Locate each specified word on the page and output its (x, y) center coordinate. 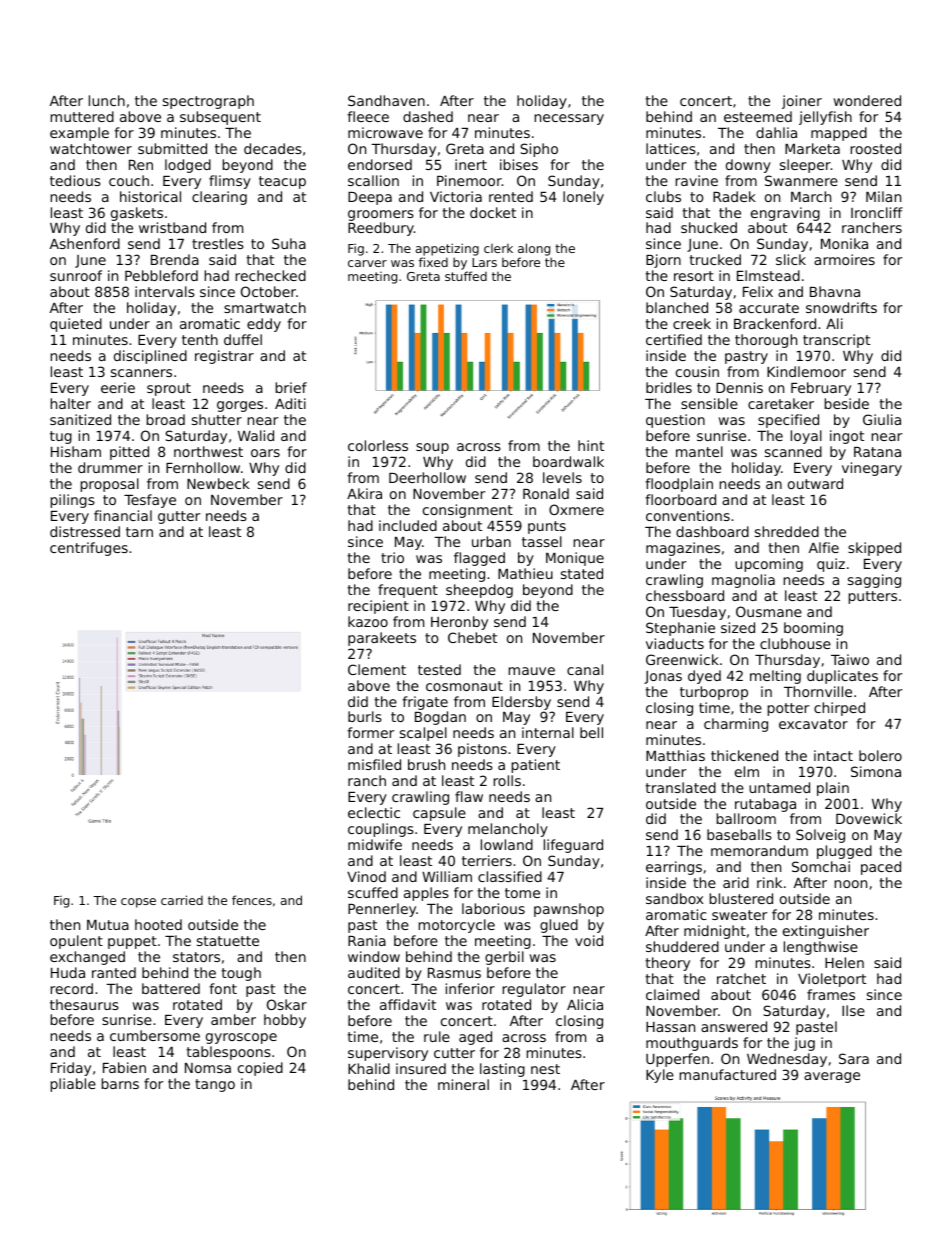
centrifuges (89, 549)
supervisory (388, 1054)
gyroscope (241, 1038)
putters (873, 597)
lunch (107, 100)
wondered (867, 100)
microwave (385, 132)
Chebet (472, 637)
